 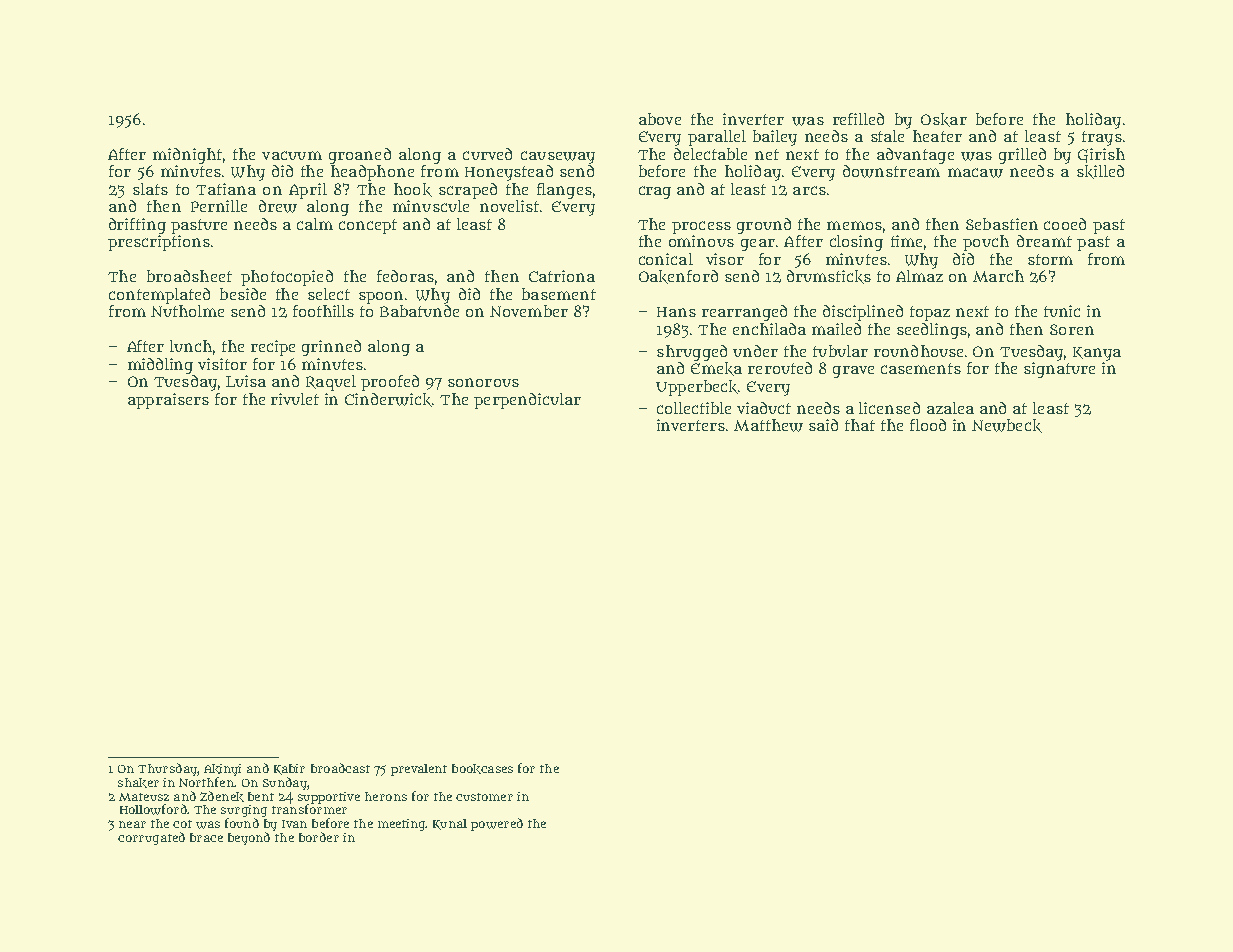 What do you see at coordinates (930, 313) in the document?
I see `topaz` at bounding box center [930, 313].
